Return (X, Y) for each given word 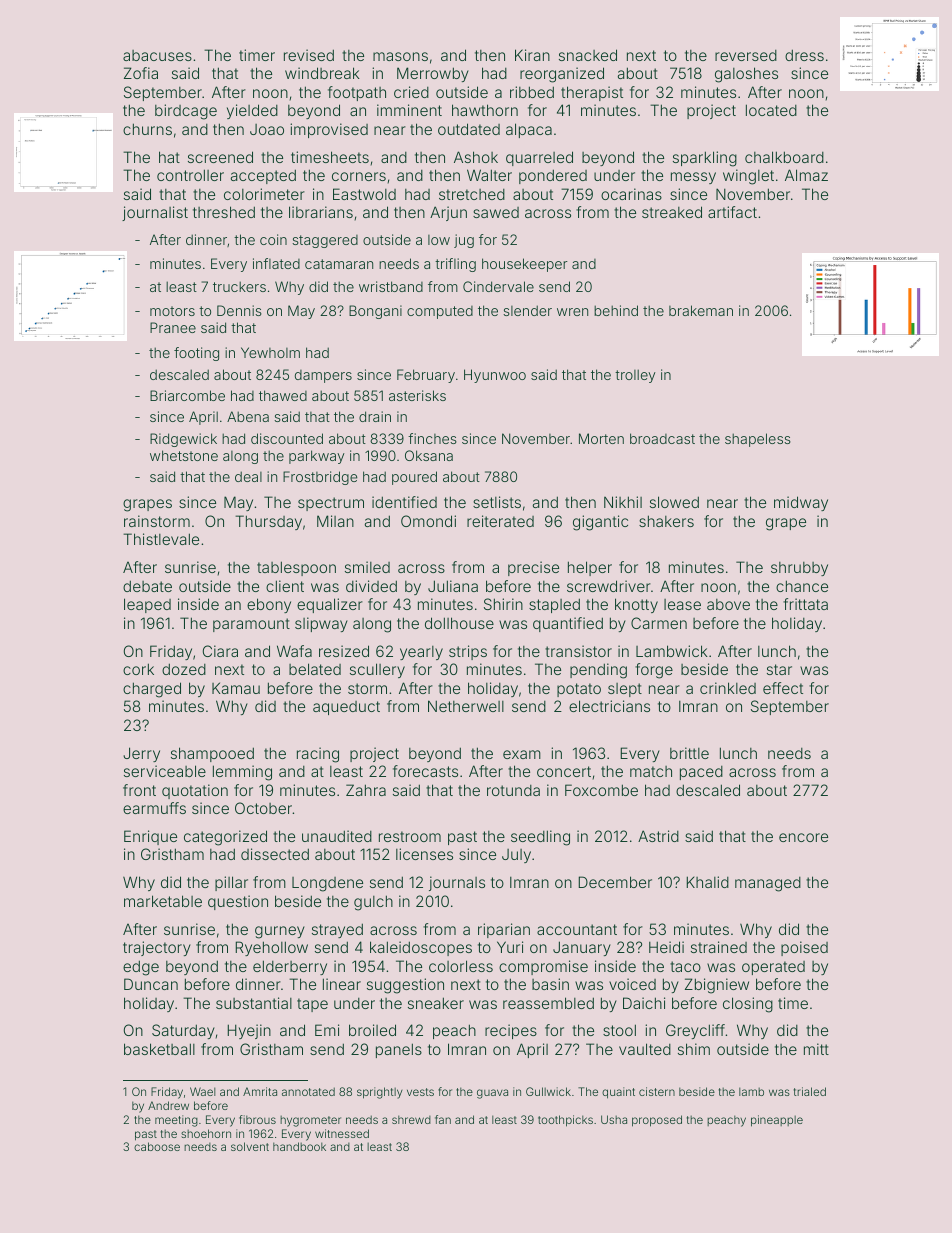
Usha (614, 1119)
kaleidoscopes (421, 948)
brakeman (701, 310)
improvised (329, 130)
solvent (250, 1146)
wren (572, 312)
